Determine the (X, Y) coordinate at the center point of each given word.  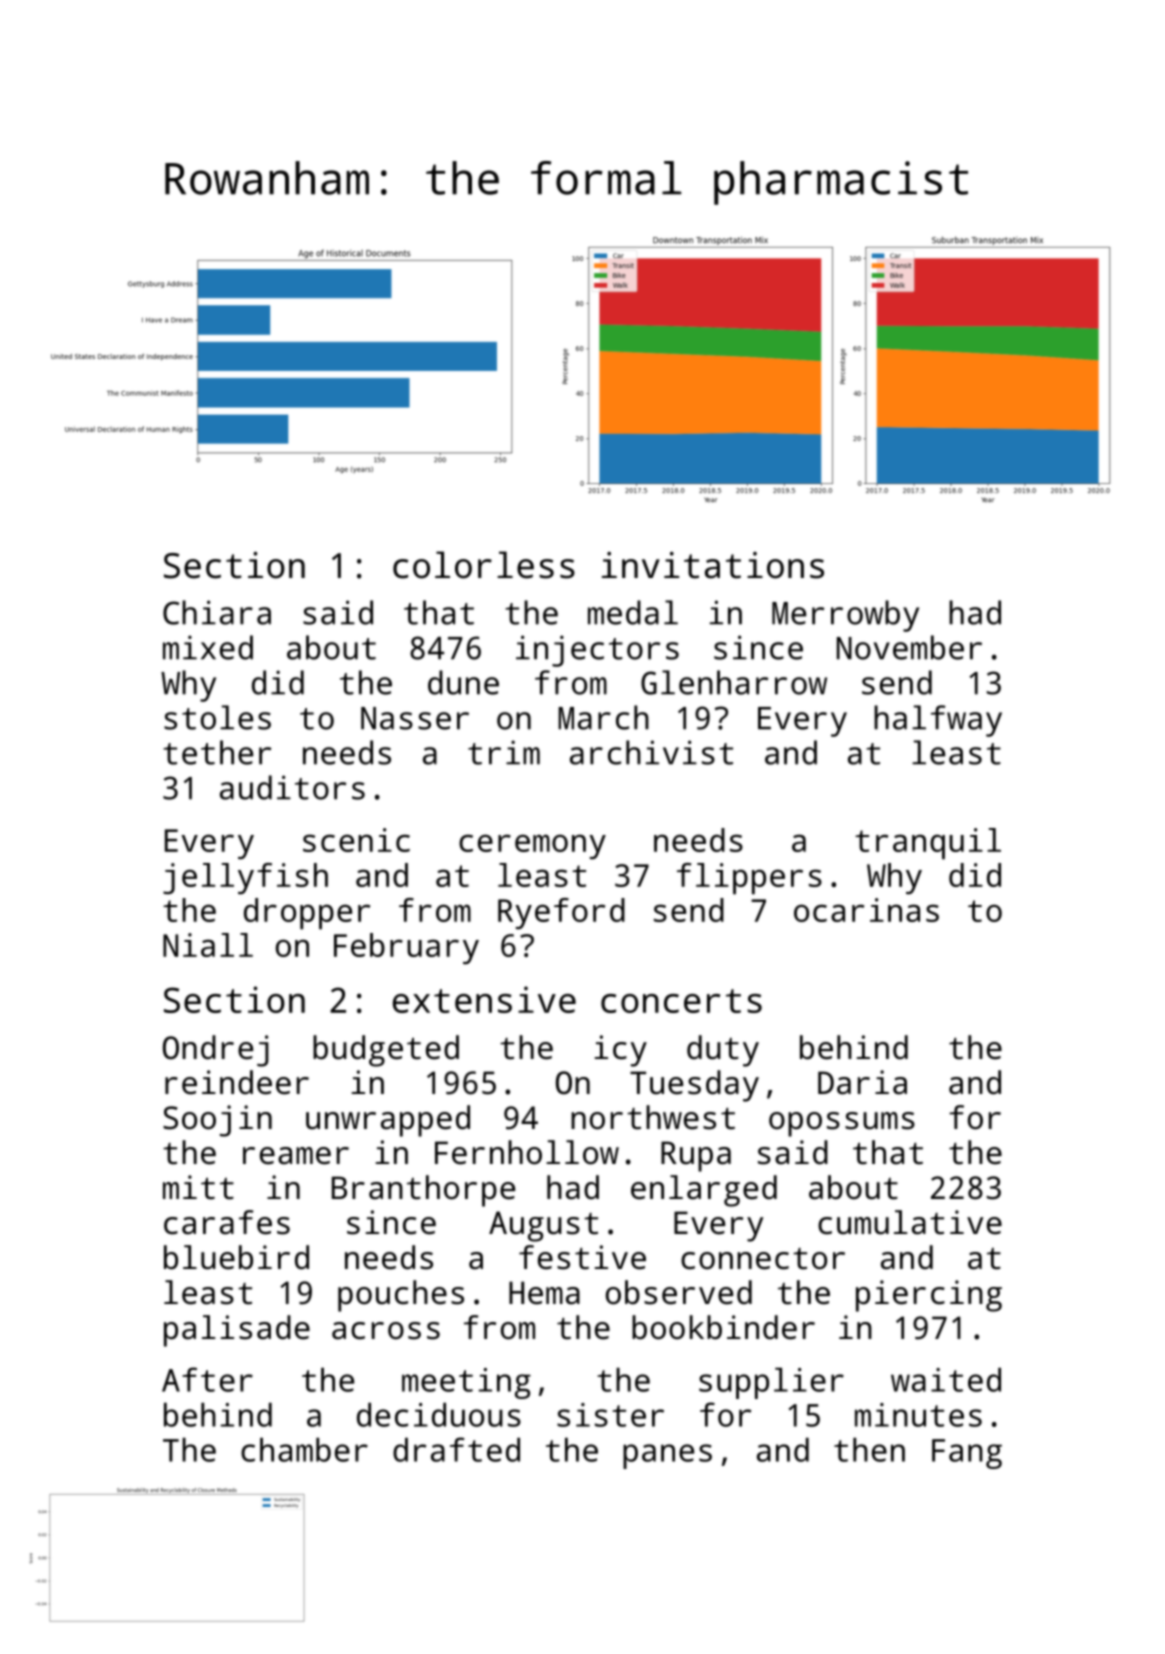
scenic (356, 840)
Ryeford (561, 913)
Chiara (217, 612)
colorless (484, 565)
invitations (713, 565)
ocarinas (866, 910)
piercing (929, 1296)
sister (610, 1415)
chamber (304, 1449)
